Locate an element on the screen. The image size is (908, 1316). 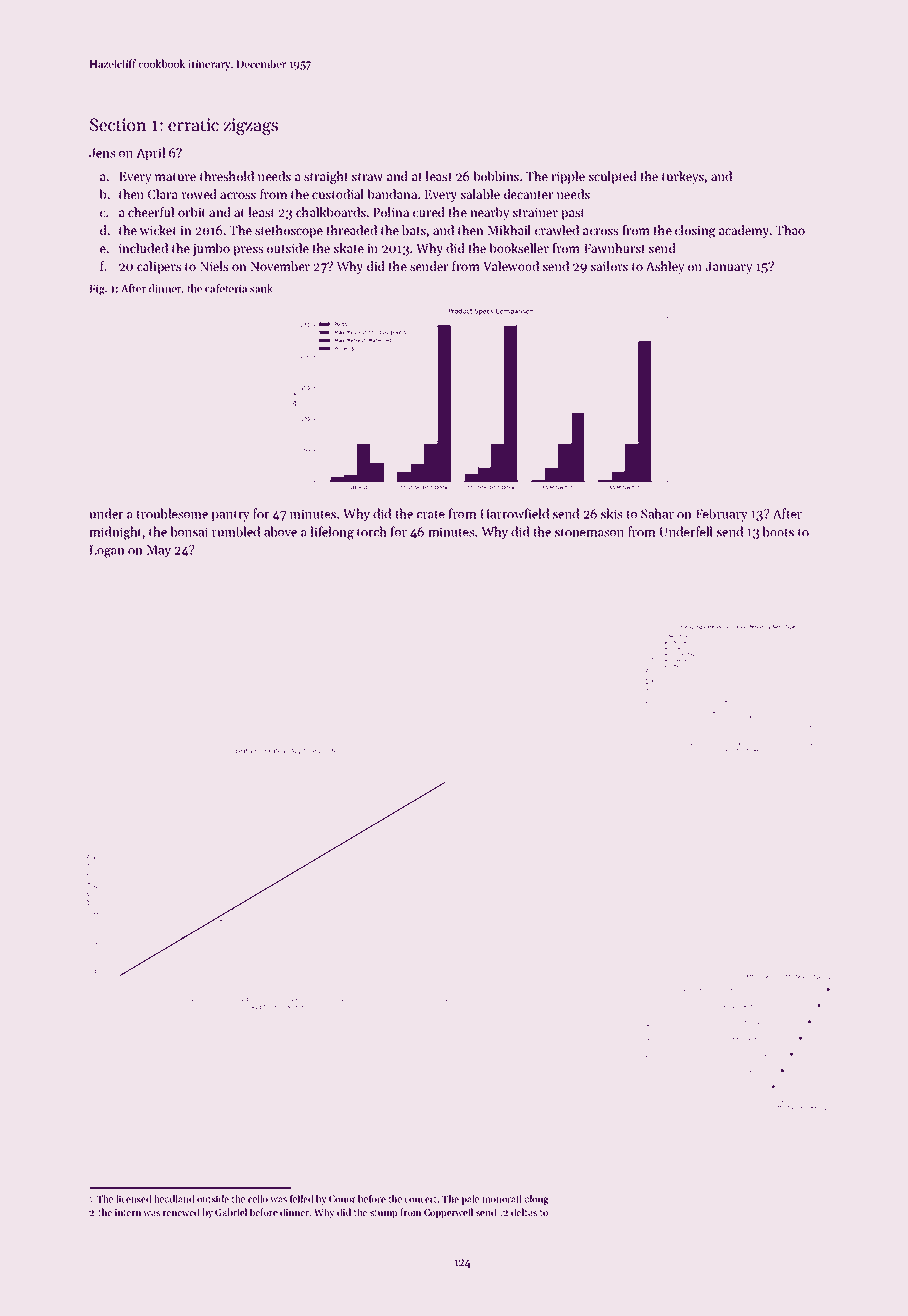
monorail is located at coordinates (502, 1199).
